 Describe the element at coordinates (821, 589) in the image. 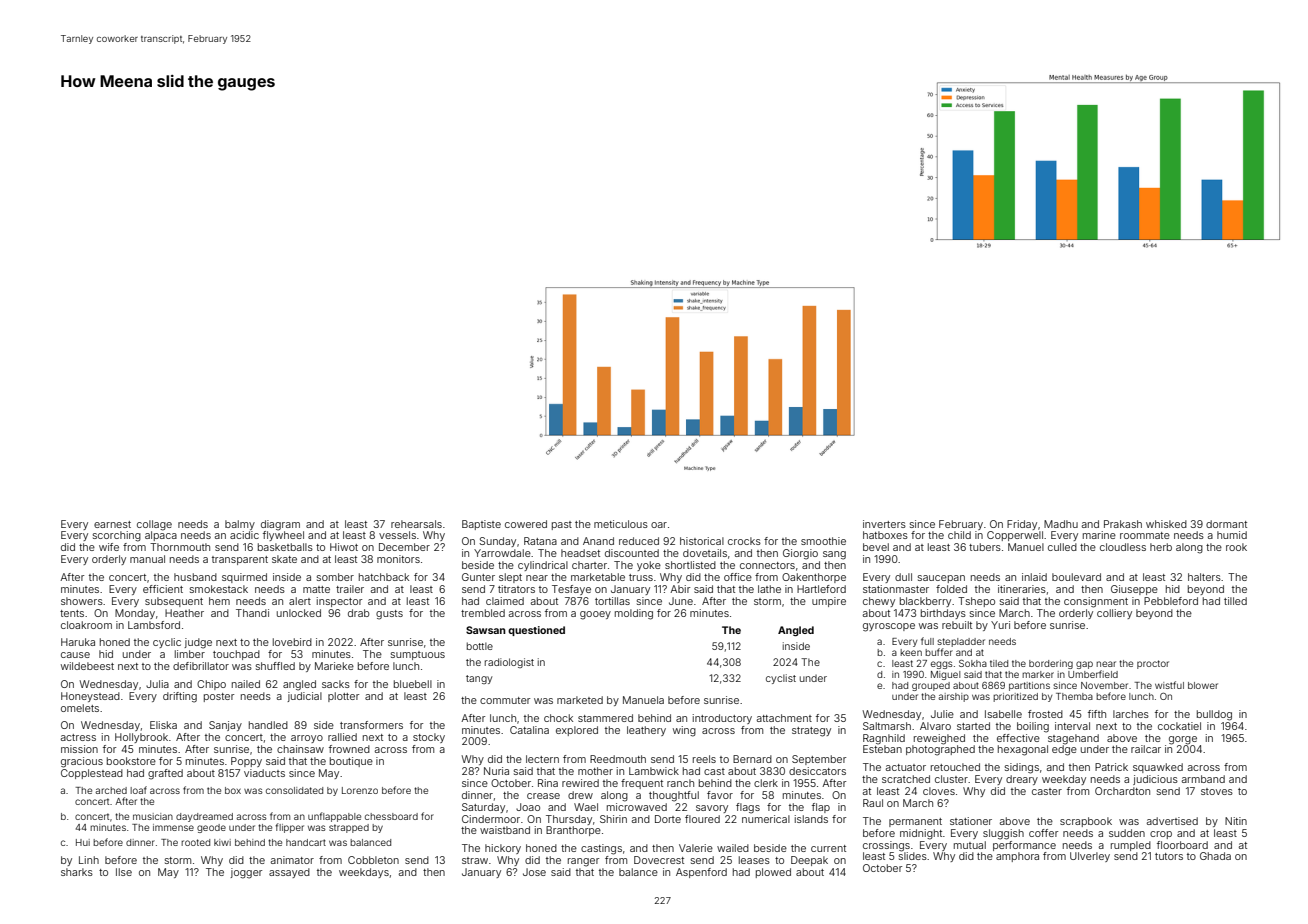

I see `Hartleford` at that location.
